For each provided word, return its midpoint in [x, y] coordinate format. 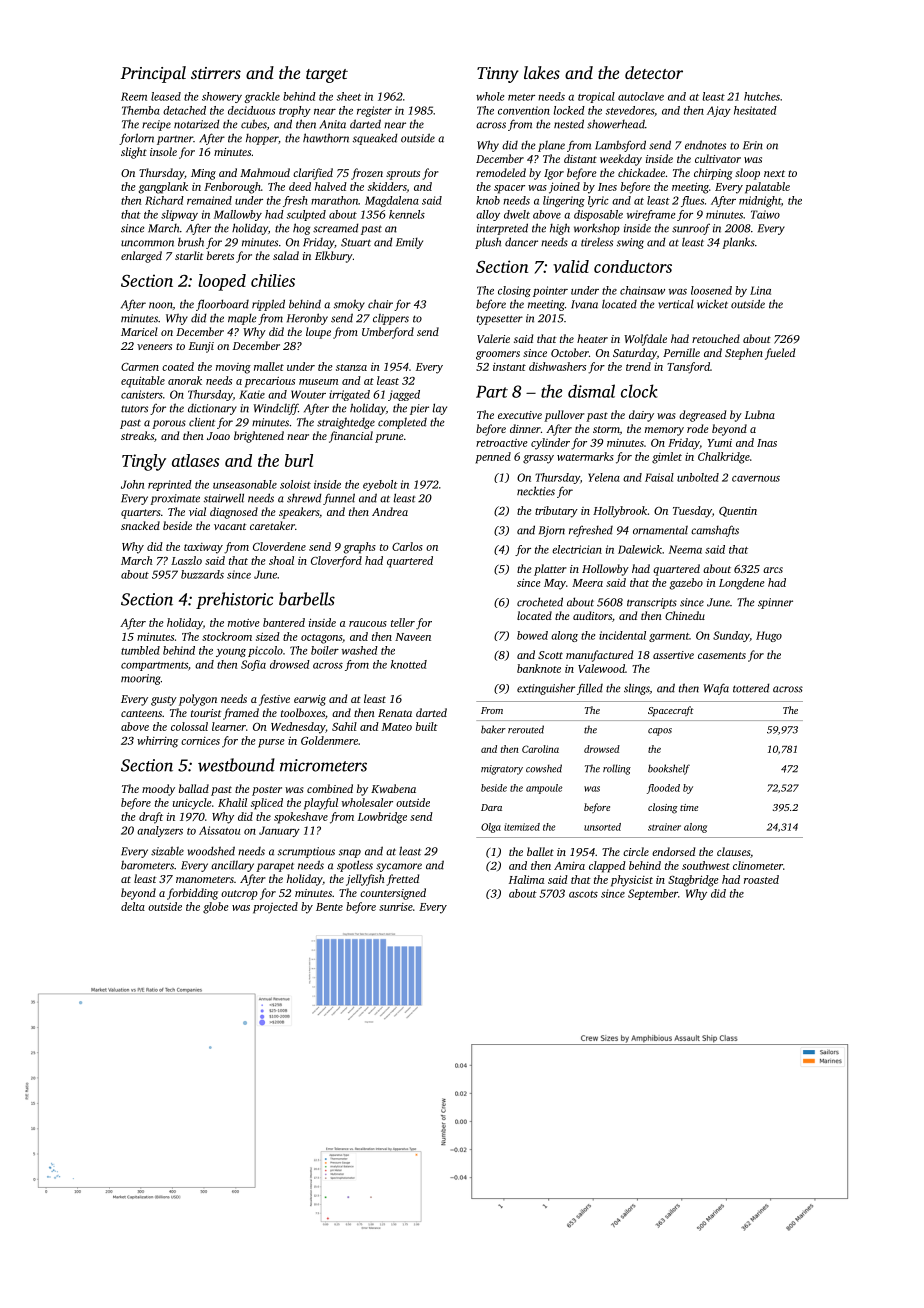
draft [151, 818]
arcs [773, 570]
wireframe [651, 215]
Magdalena [392, 201]
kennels [407, 214]
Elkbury [334, 257]
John [132, 484]
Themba [141, 110]
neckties [536, 491]
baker [493, 729]
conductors [633, 266]
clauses [733, 851]
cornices [200, 741]
